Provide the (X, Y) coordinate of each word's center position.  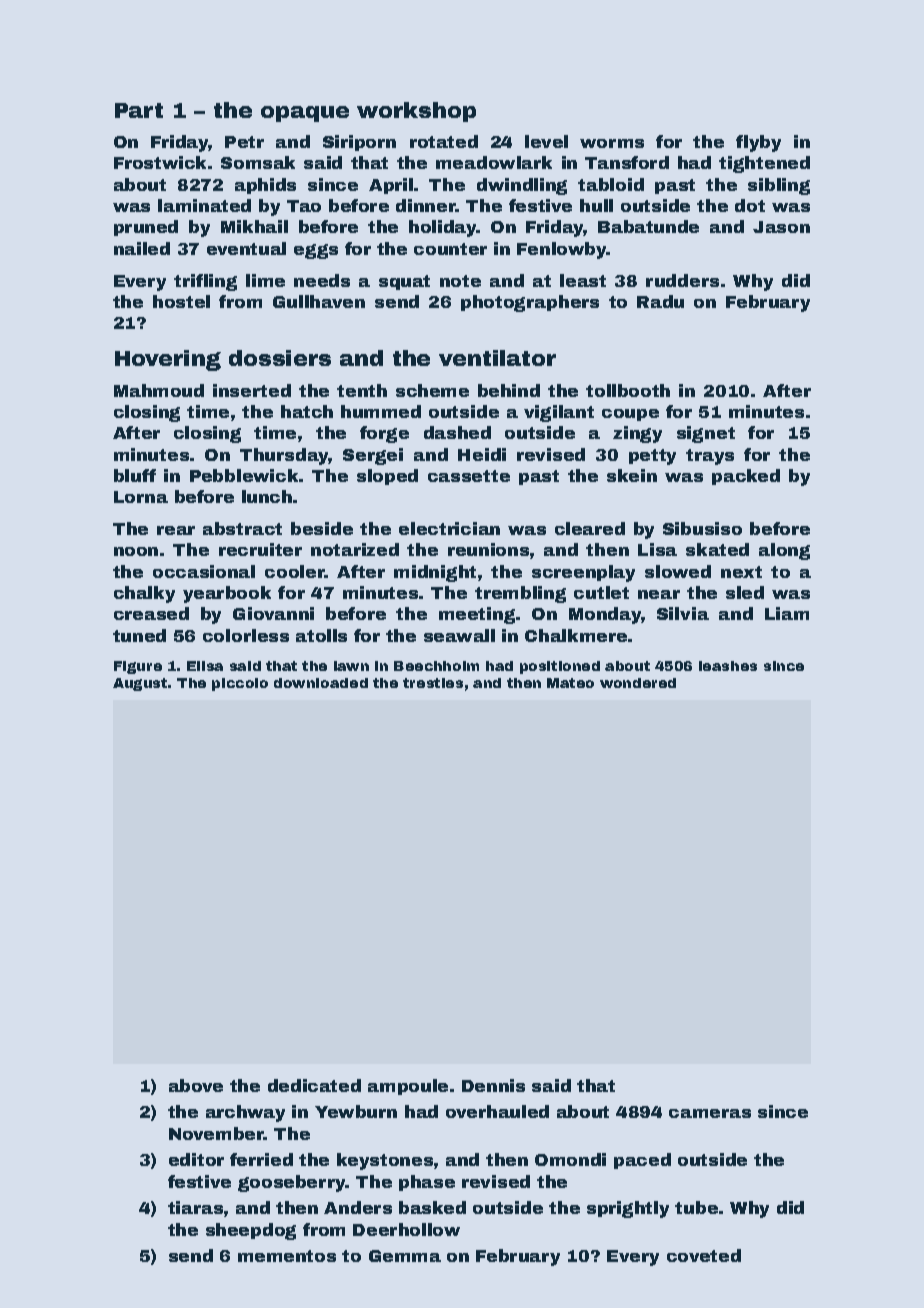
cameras (710, 1113)
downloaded (321, 683)
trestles (433, 683)
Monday (605, 615)
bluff (135, 475)
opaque (305, 114)
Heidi (482, 454)
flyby (758, 143)
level (546, 141)
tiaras (195, 1207)
